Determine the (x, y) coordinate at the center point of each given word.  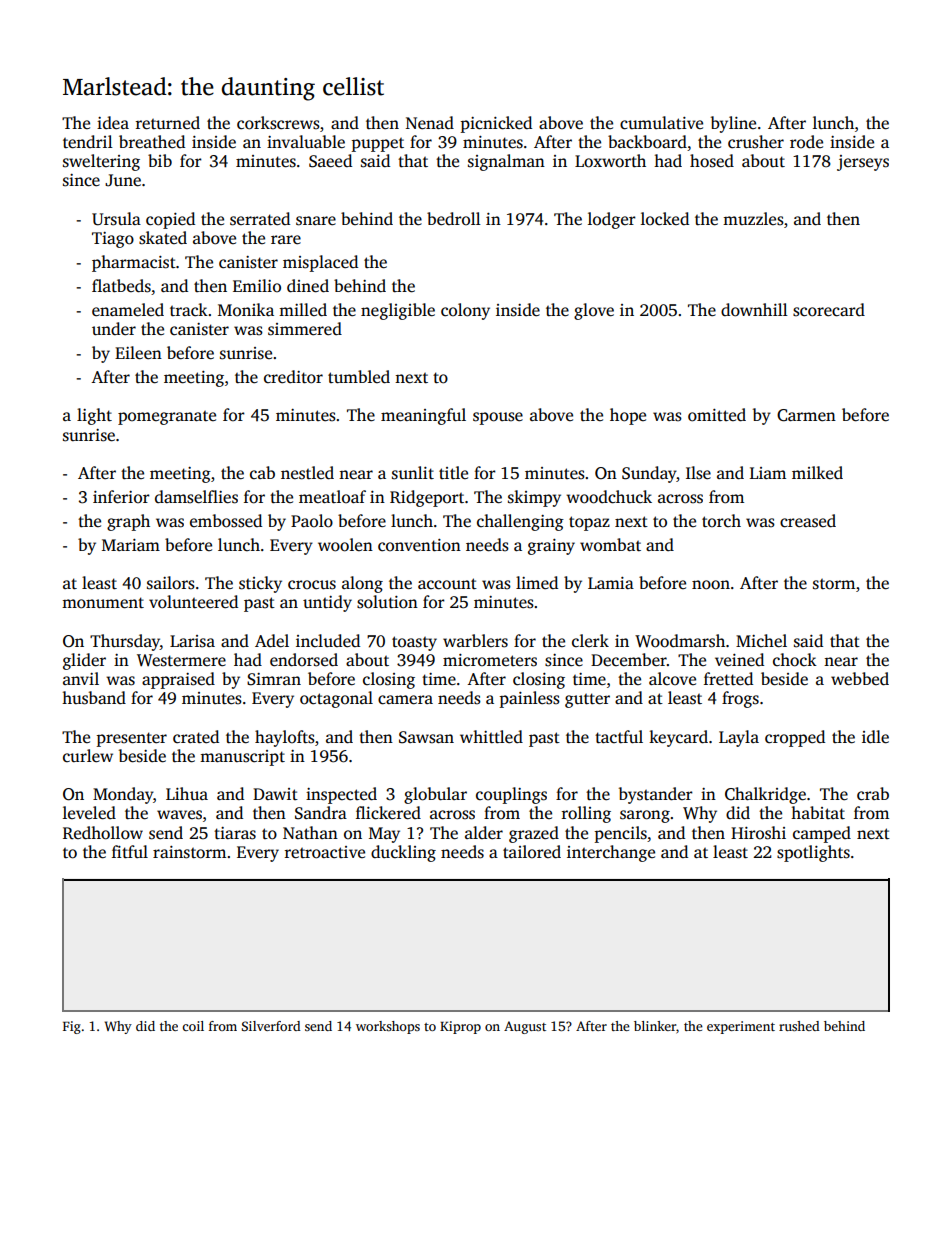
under (114, 329)
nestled (307, 473)
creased (808, 521)
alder (484, 833)
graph (128, 522)
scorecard (829, 310)
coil (193, 1026)
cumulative (661, 123)
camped (822, 834)
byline (733, 124)
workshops (388, 1027)
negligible (398, 311)
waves (179, 815)
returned (168, 123)
